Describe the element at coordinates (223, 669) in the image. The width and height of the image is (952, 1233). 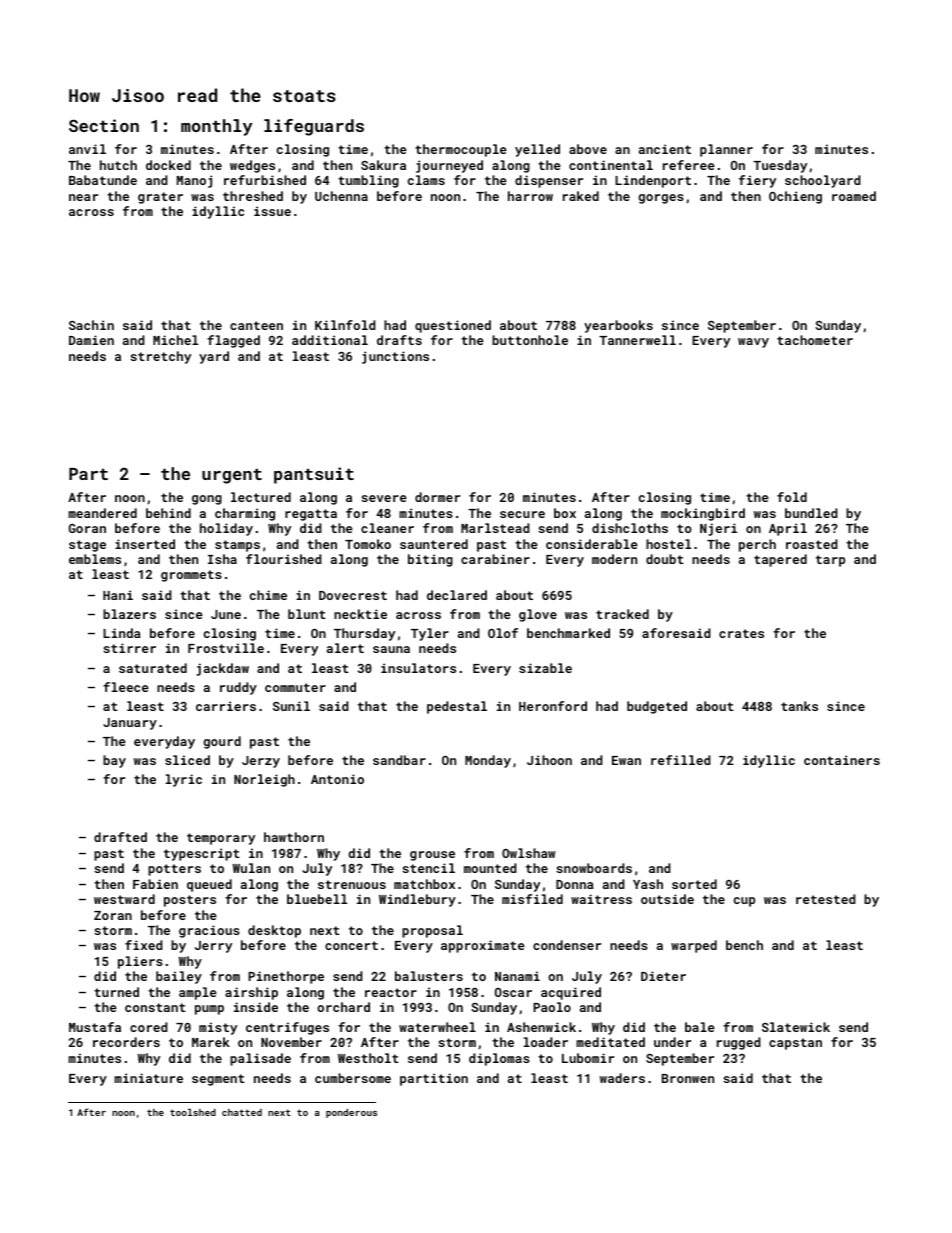
I see `jackdaw` at that location.
